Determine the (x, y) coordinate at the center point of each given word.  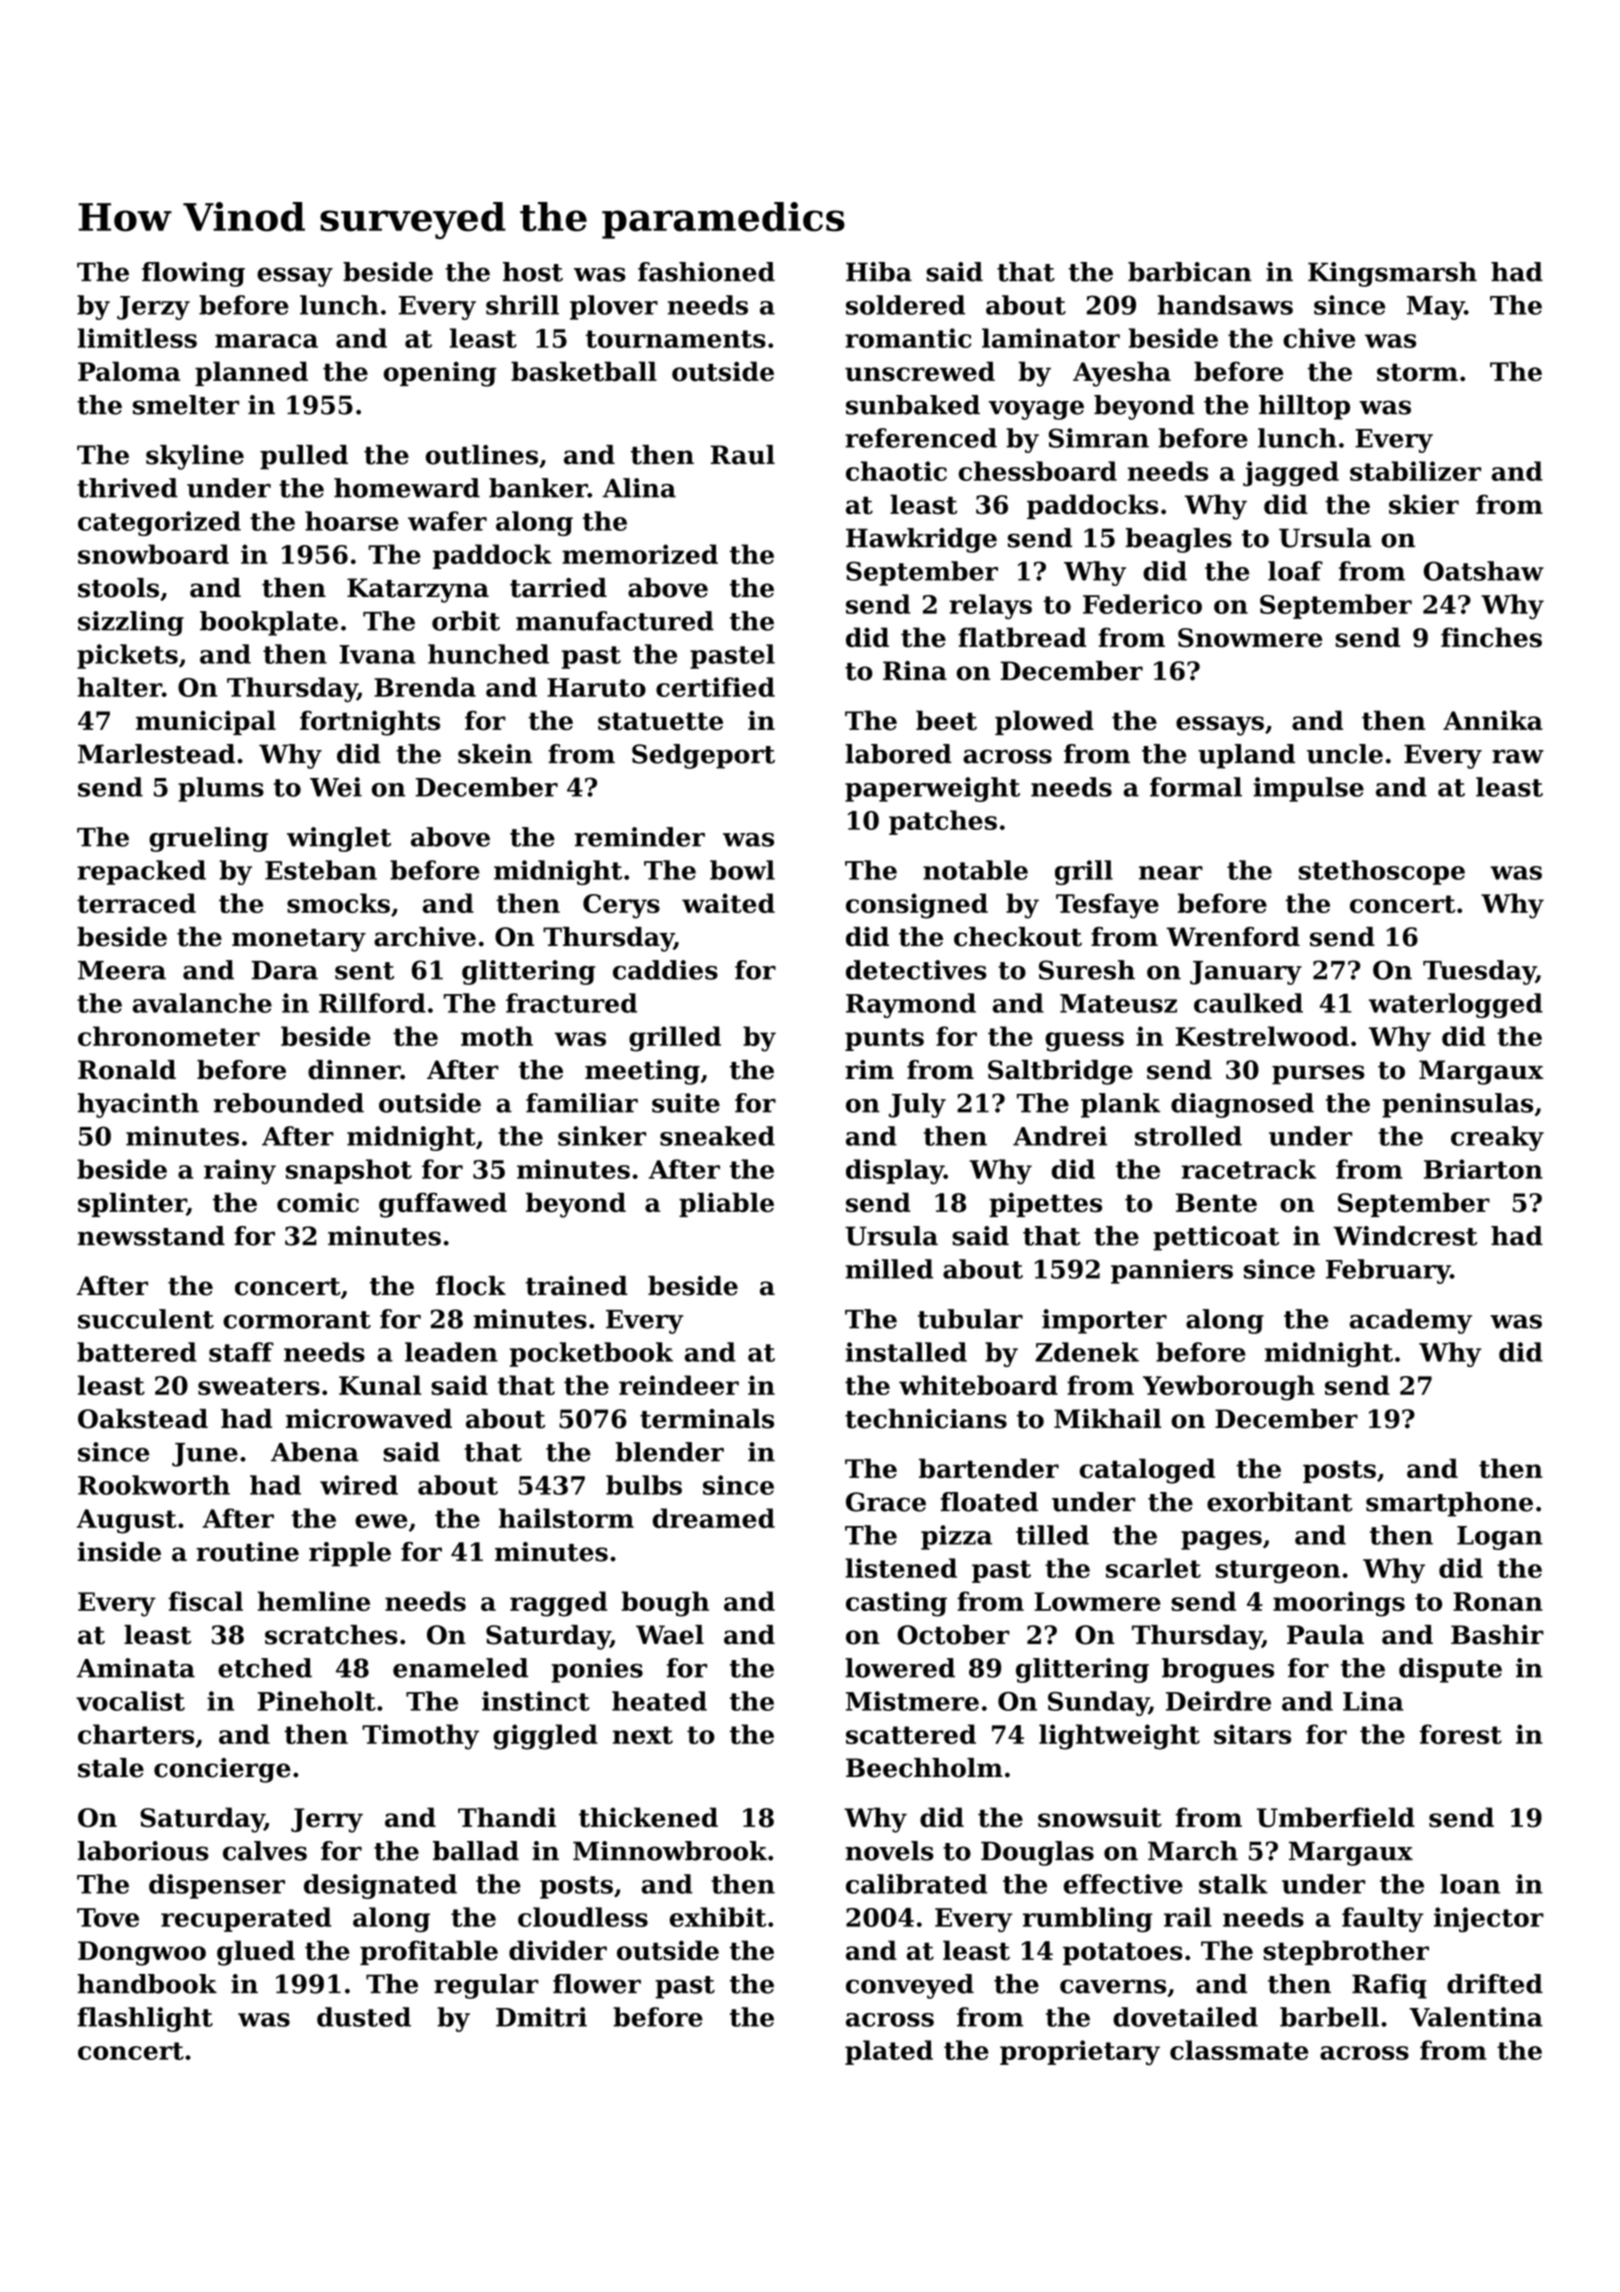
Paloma (129, 371)
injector (1489, 1919)
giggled (545, 1737)
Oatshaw (1484, 571)
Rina (915, 671)
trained (577, 1286)
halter (119, 687)
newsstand (151, 1236)
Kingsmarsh (1392, 274)
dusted (364, 2017)
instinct (536, 1701)
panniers (1172, 1271)
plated (889, 2052)
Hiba (879, 272)
